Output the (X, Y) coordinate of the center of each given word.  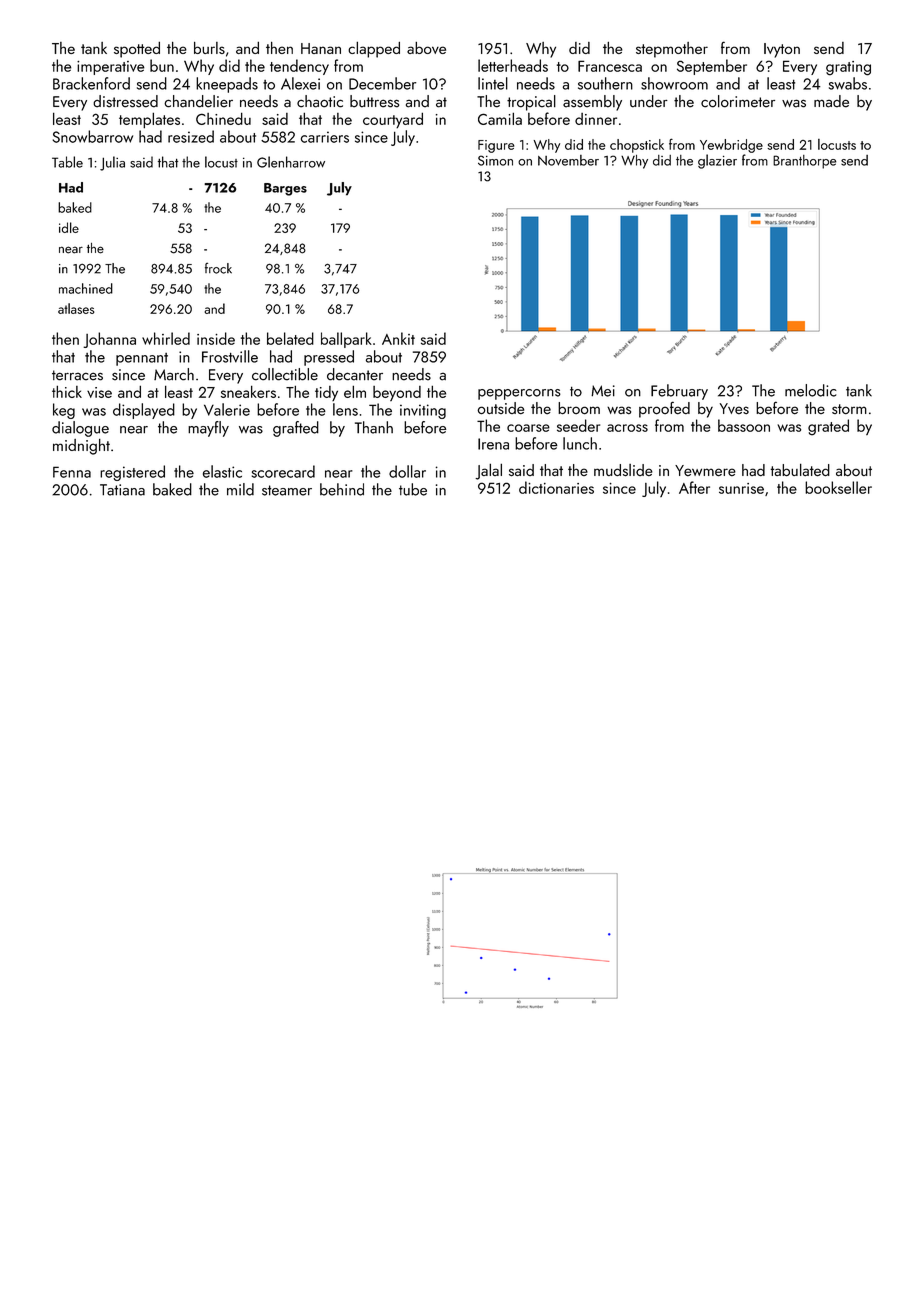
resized (191, 136)
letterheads (513, 65)
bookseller (838, 487)
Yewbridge (731, 146)
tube (413, 489)
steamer (287, 490)
